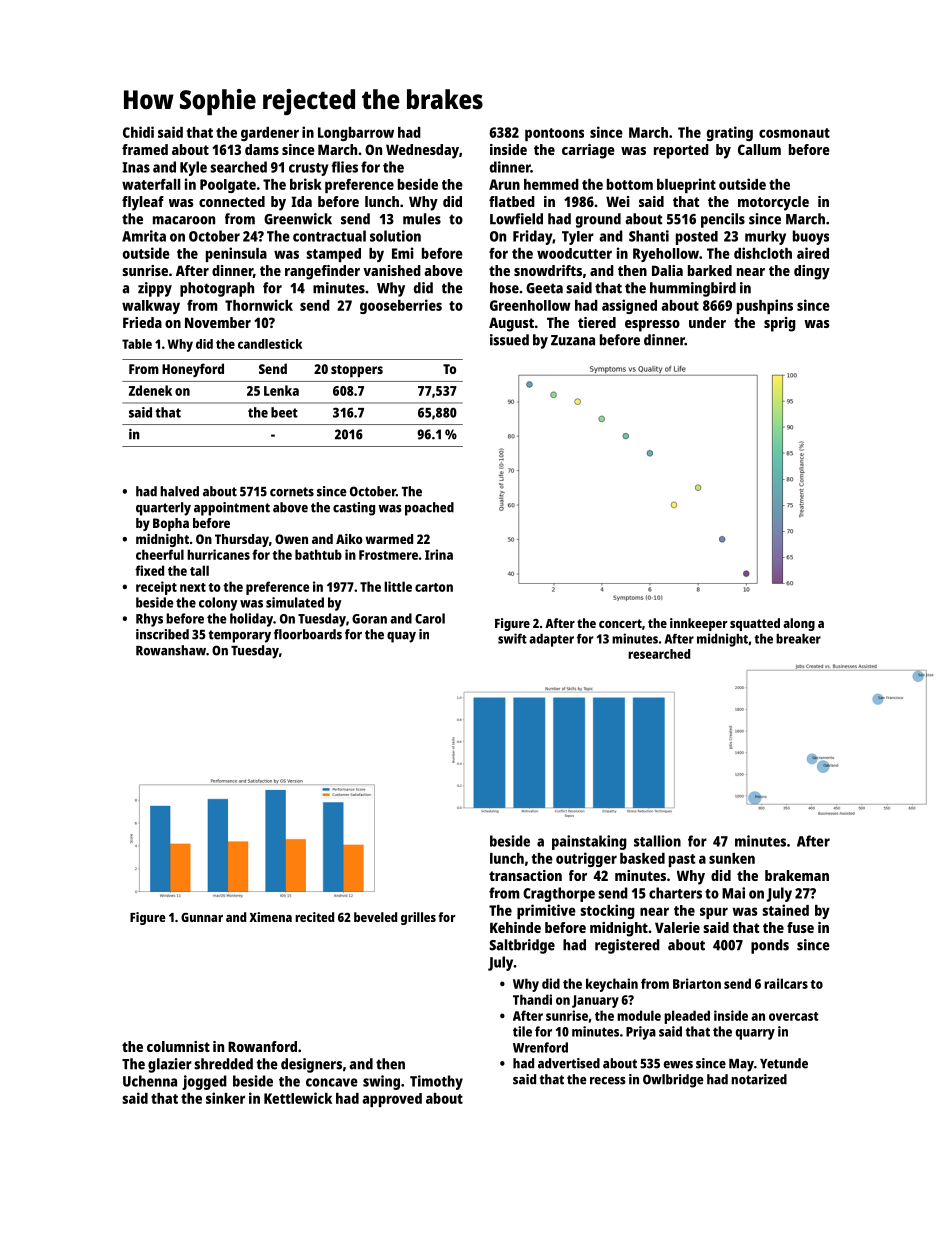  Describe the element at coordinates (673, 1081) in the image. I see `Owlbridge` at that location.
